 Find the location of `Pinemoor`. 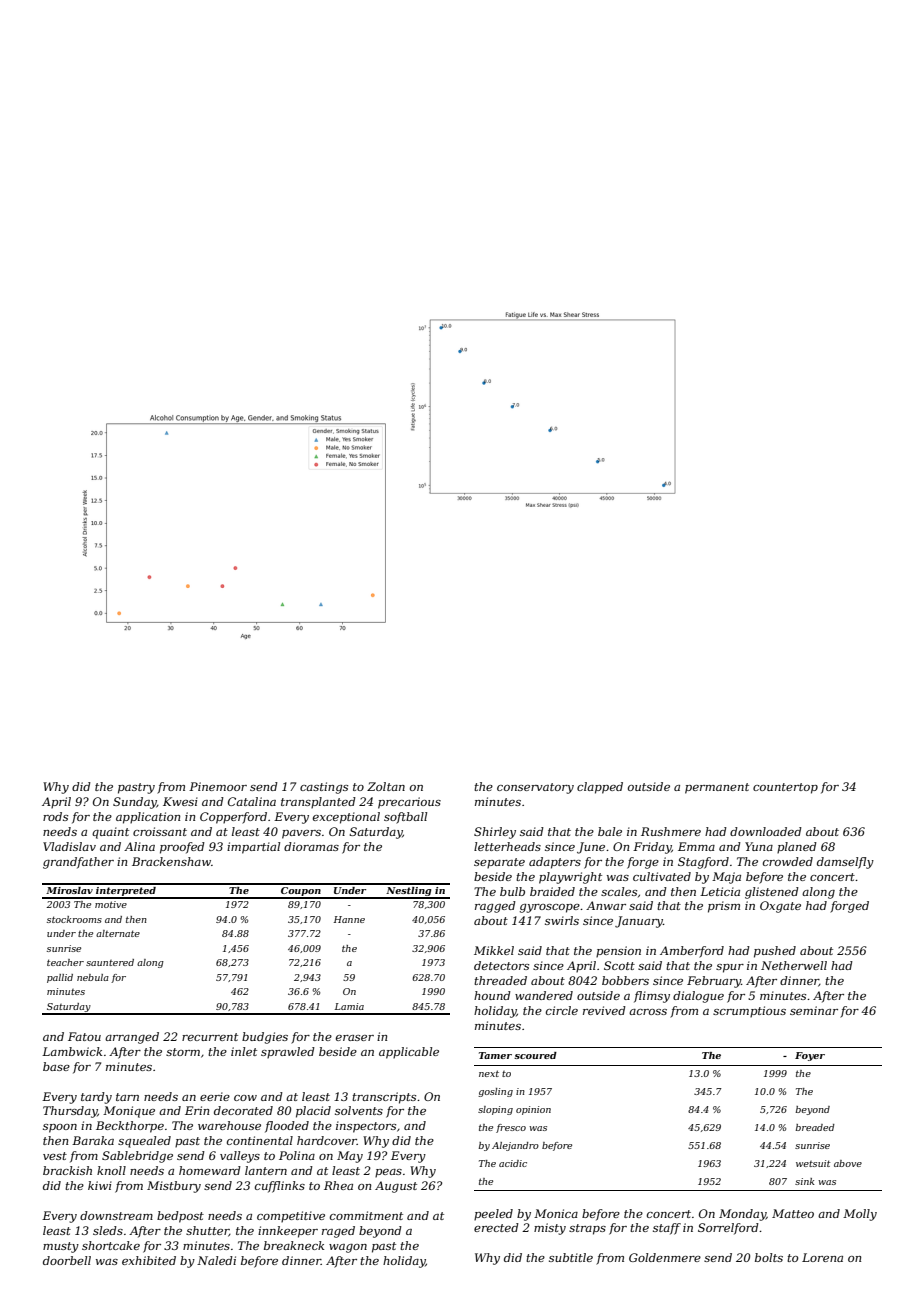

Pinemoor is located at coordinates (218, 786).
